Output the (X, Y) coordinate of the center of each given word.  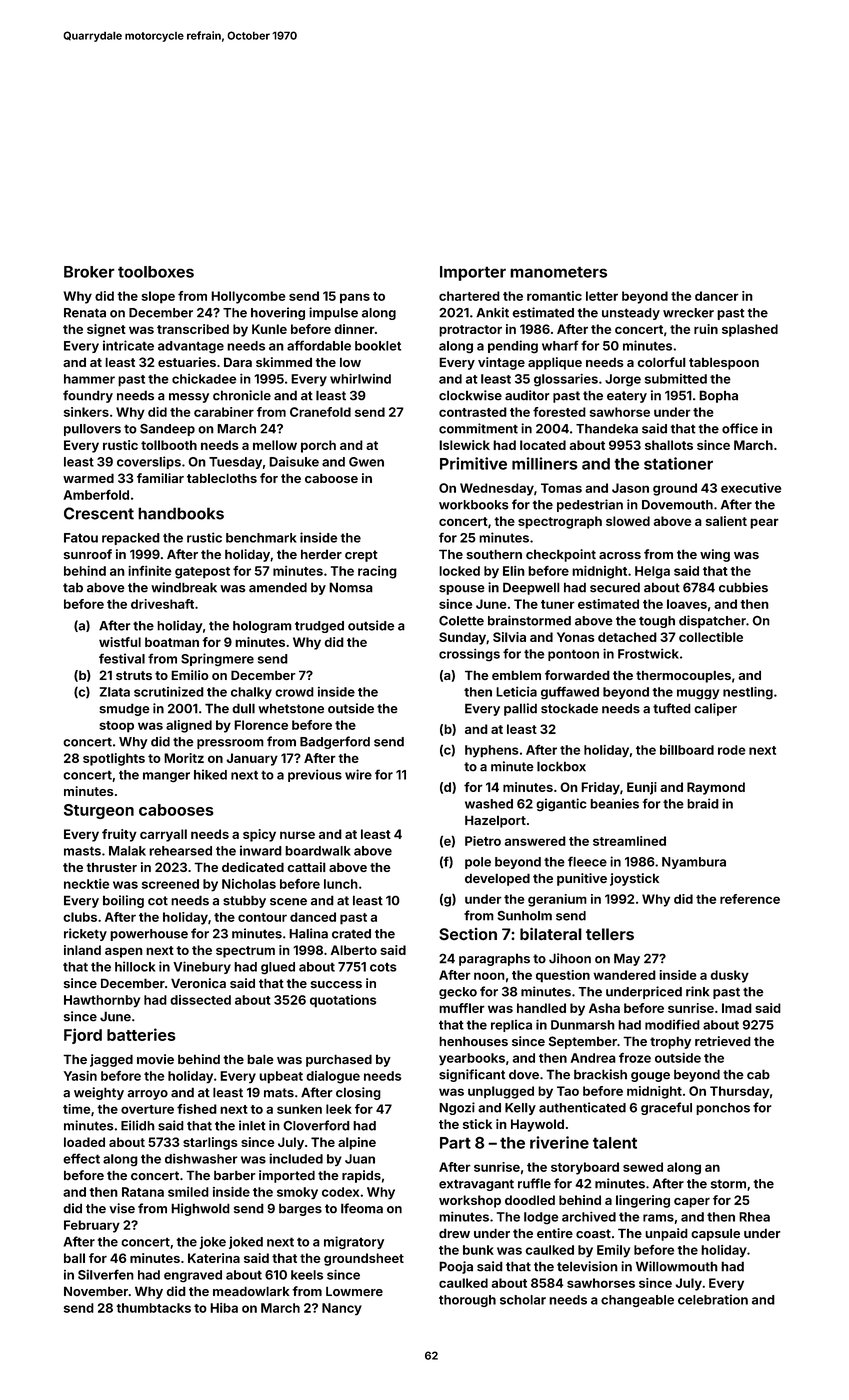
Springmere (217, 659)
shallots (669, 445)
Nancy (342, 1309)
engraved (193, 1276)
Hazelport (495, 821)
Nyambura (694, 863)
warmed (88, 478)
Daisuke (294, 461)
